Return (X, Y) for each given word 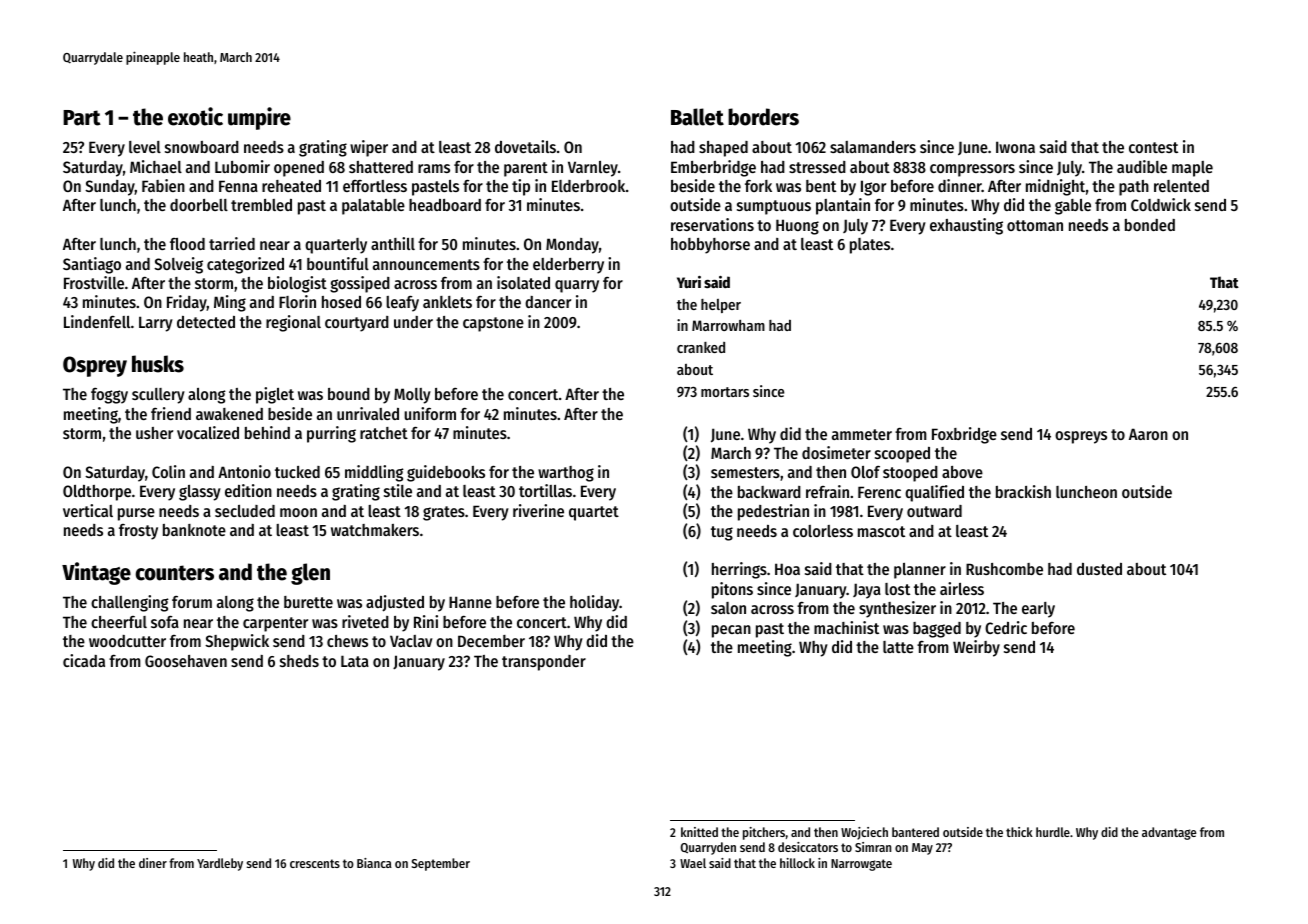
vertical (88, 510)
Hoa (787, 569)
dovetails (525, 146)
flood (187, 244)
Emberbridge (713, 168)
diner (153, 863)
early (1038, 610)
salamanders (873, 147)
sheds (299, 661)
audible (1142, 166)
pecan (731, 631)
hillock (797, 863)
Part (82, 118)
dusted (1099, 569)
